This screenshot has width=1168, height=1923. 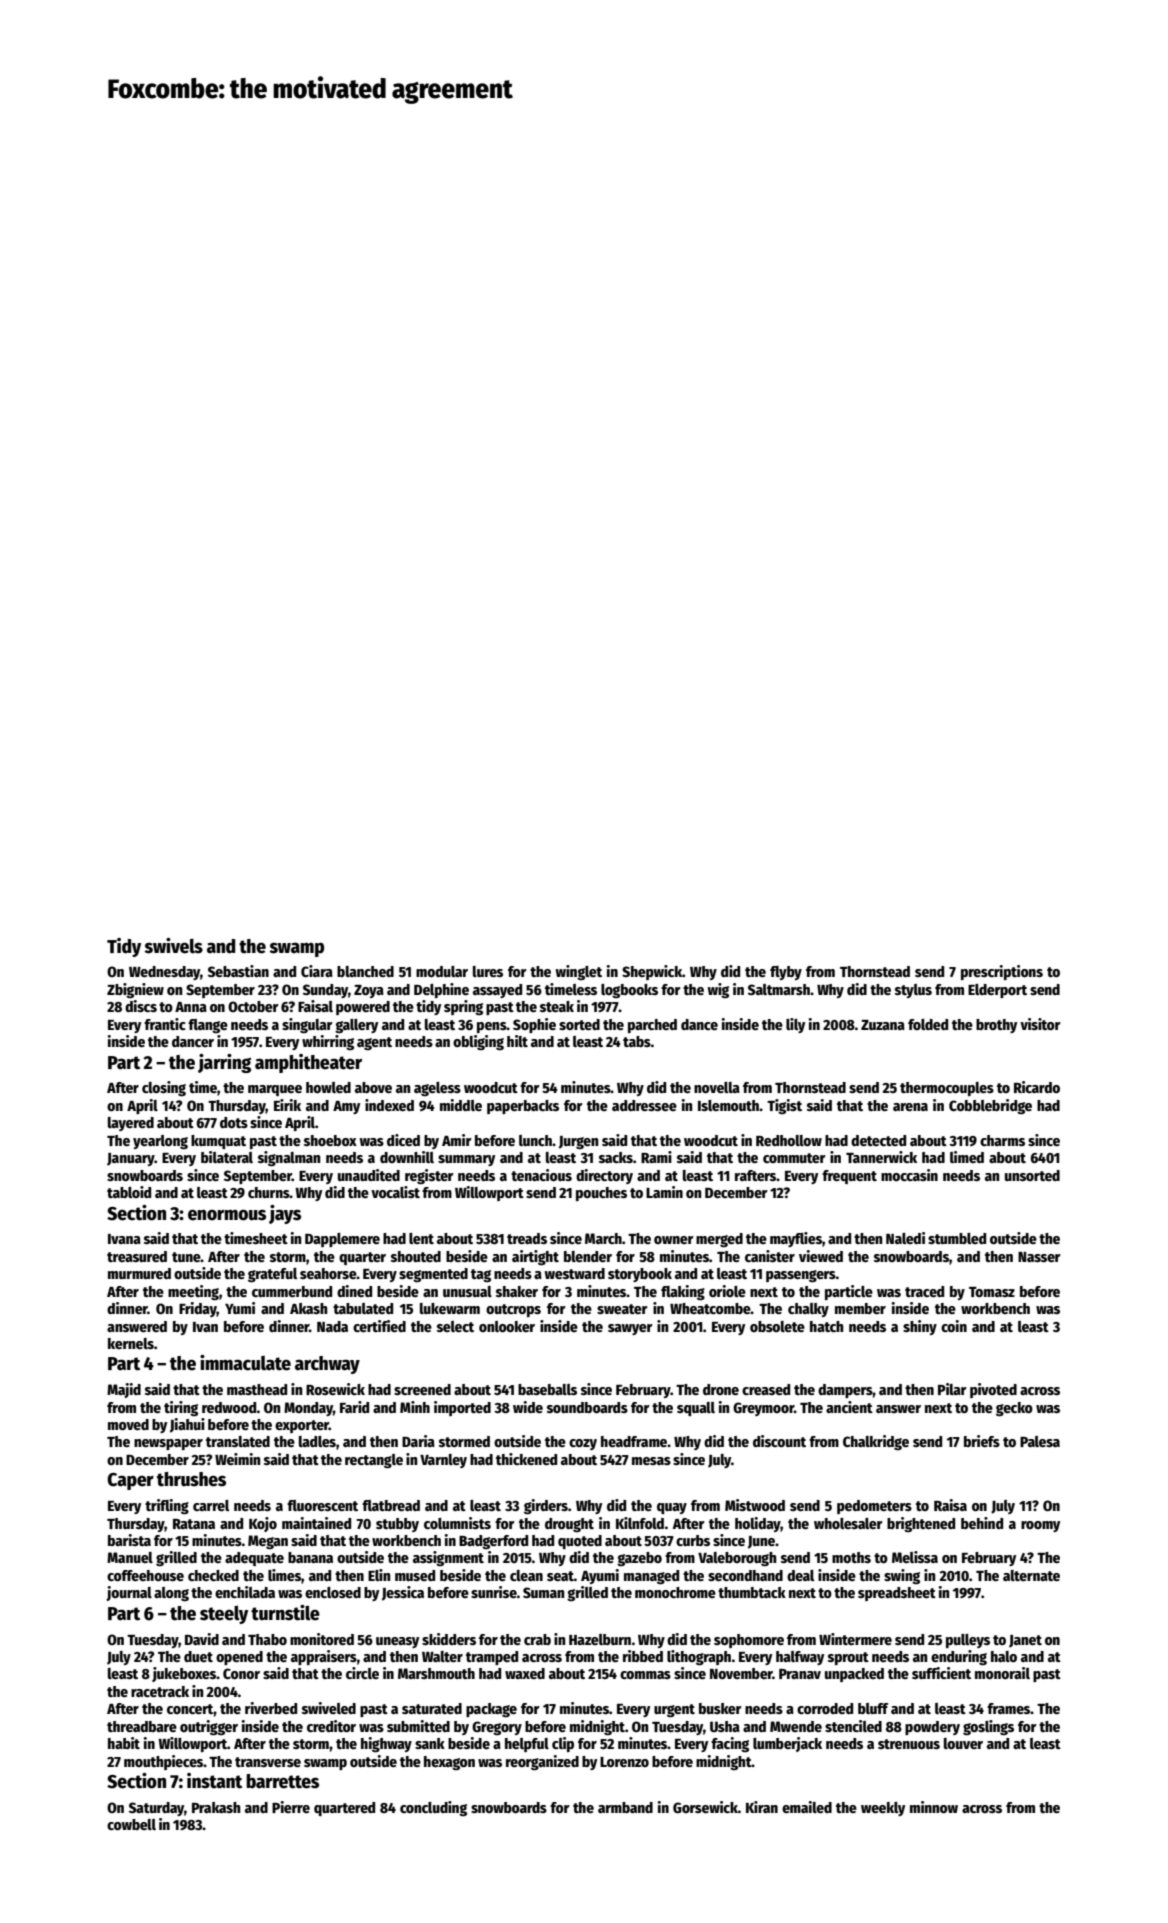 I want to click on addressee, so click(x=644, y=1105).
